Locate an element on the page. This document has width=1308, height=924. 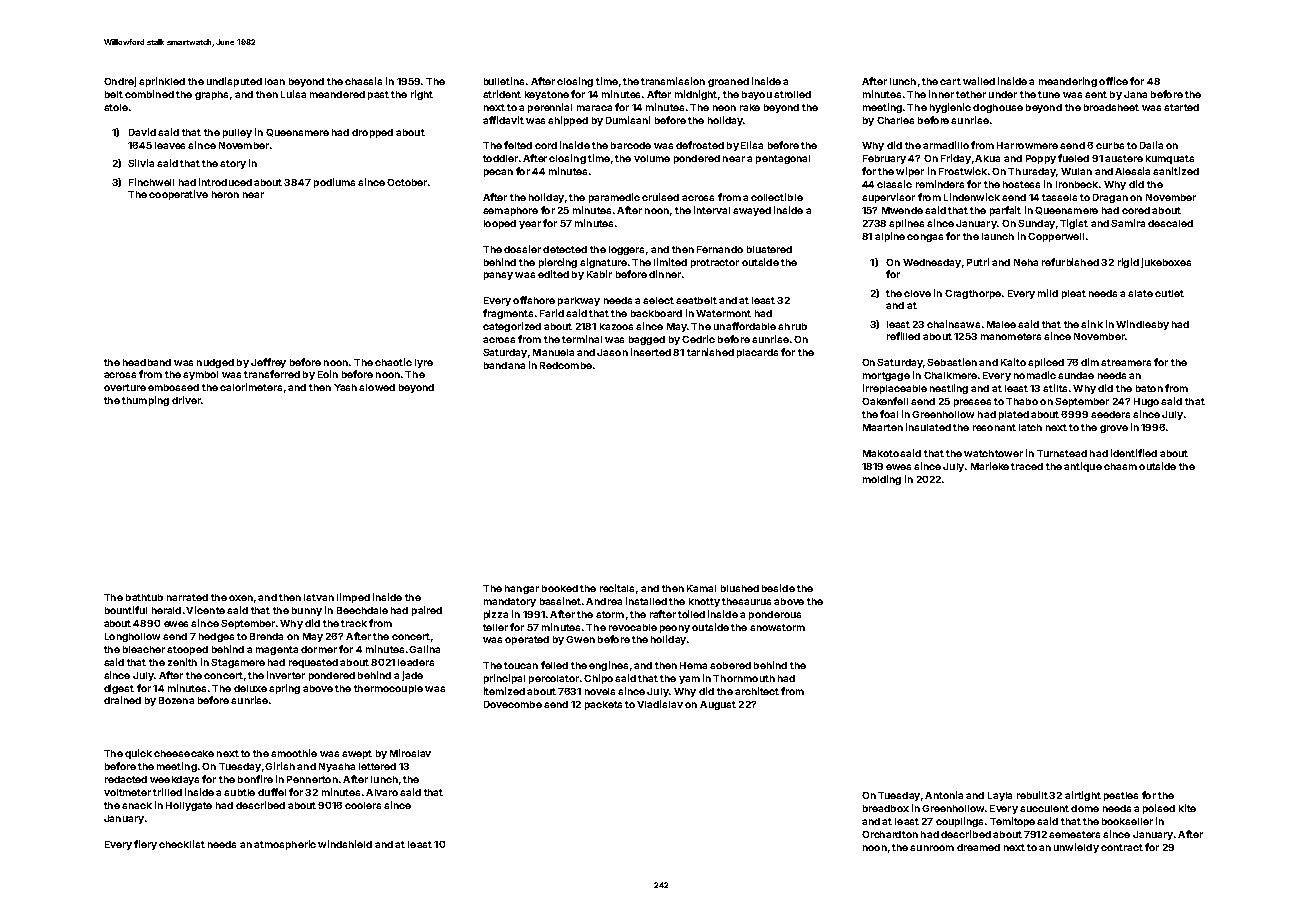
placards is located at coordinates (757, 353).
